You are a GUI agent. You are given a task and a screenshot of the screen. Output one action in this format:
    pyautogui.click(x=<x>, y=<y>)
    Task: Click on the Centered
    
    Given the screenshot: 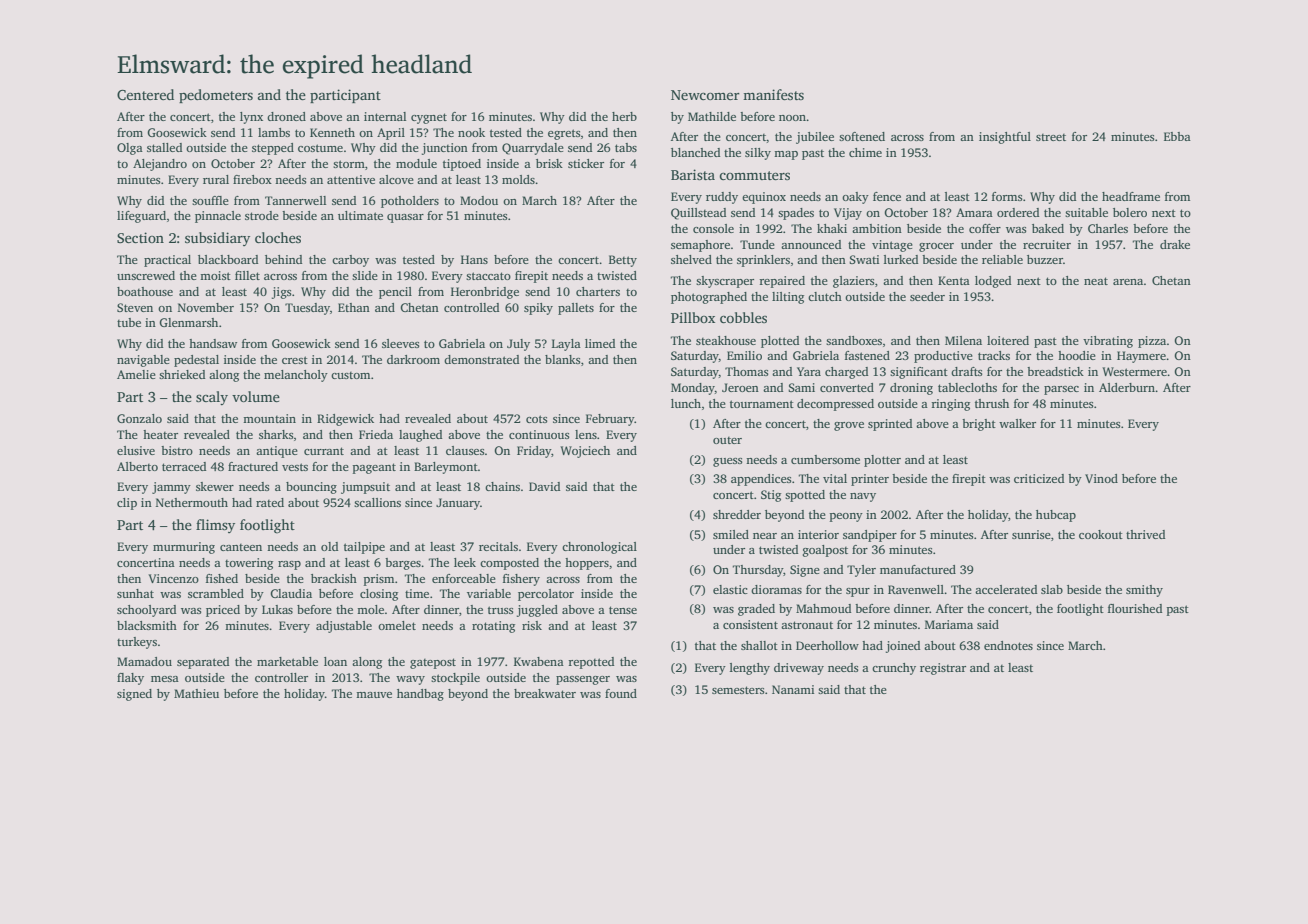 What is the action you would take?
    pyautogui.click(x=145, y=94)
